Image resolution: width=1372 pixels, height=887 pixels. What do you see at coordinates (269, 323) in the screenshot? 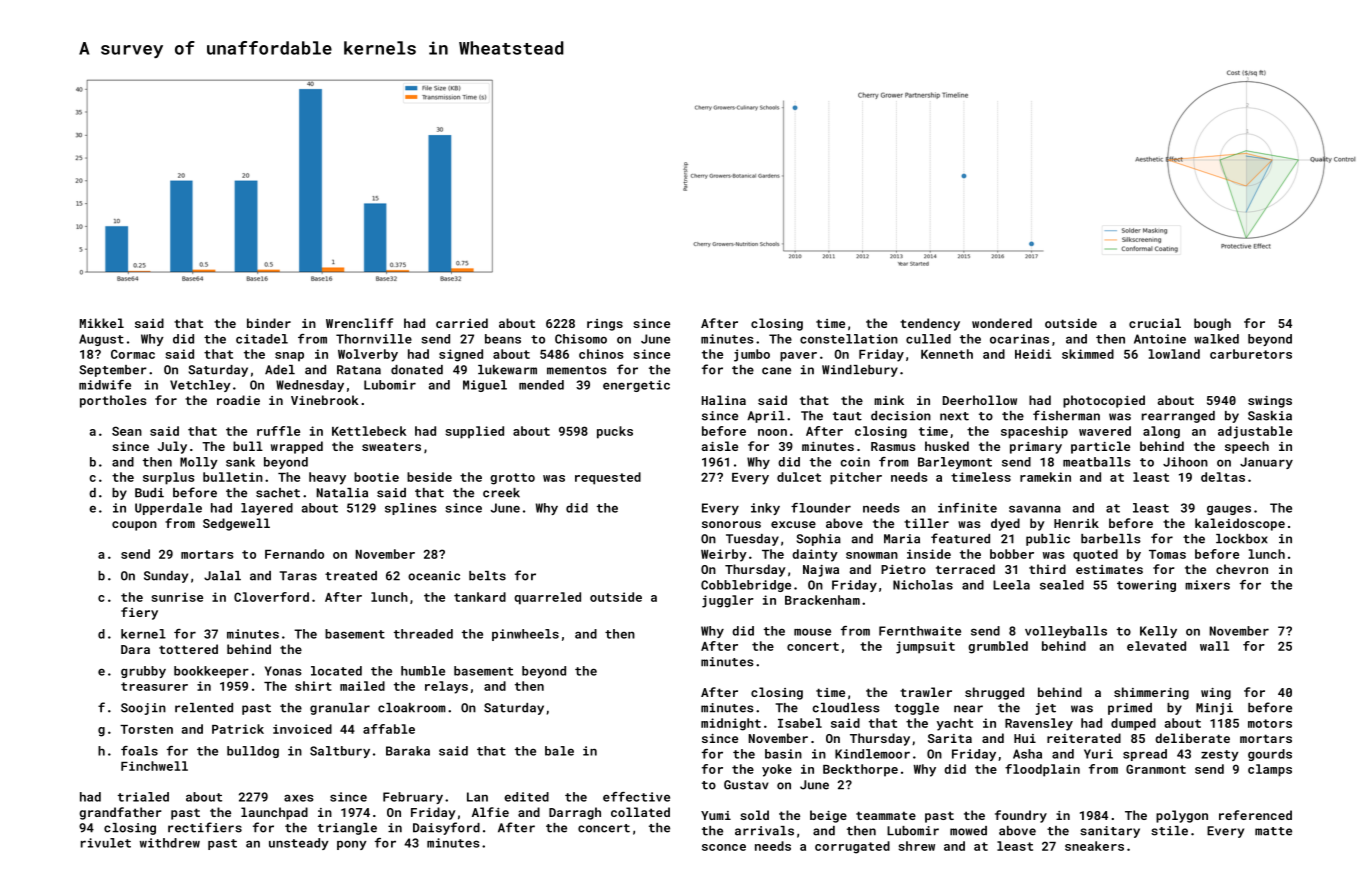
I see `binder` at bounding box center [269, 323].
